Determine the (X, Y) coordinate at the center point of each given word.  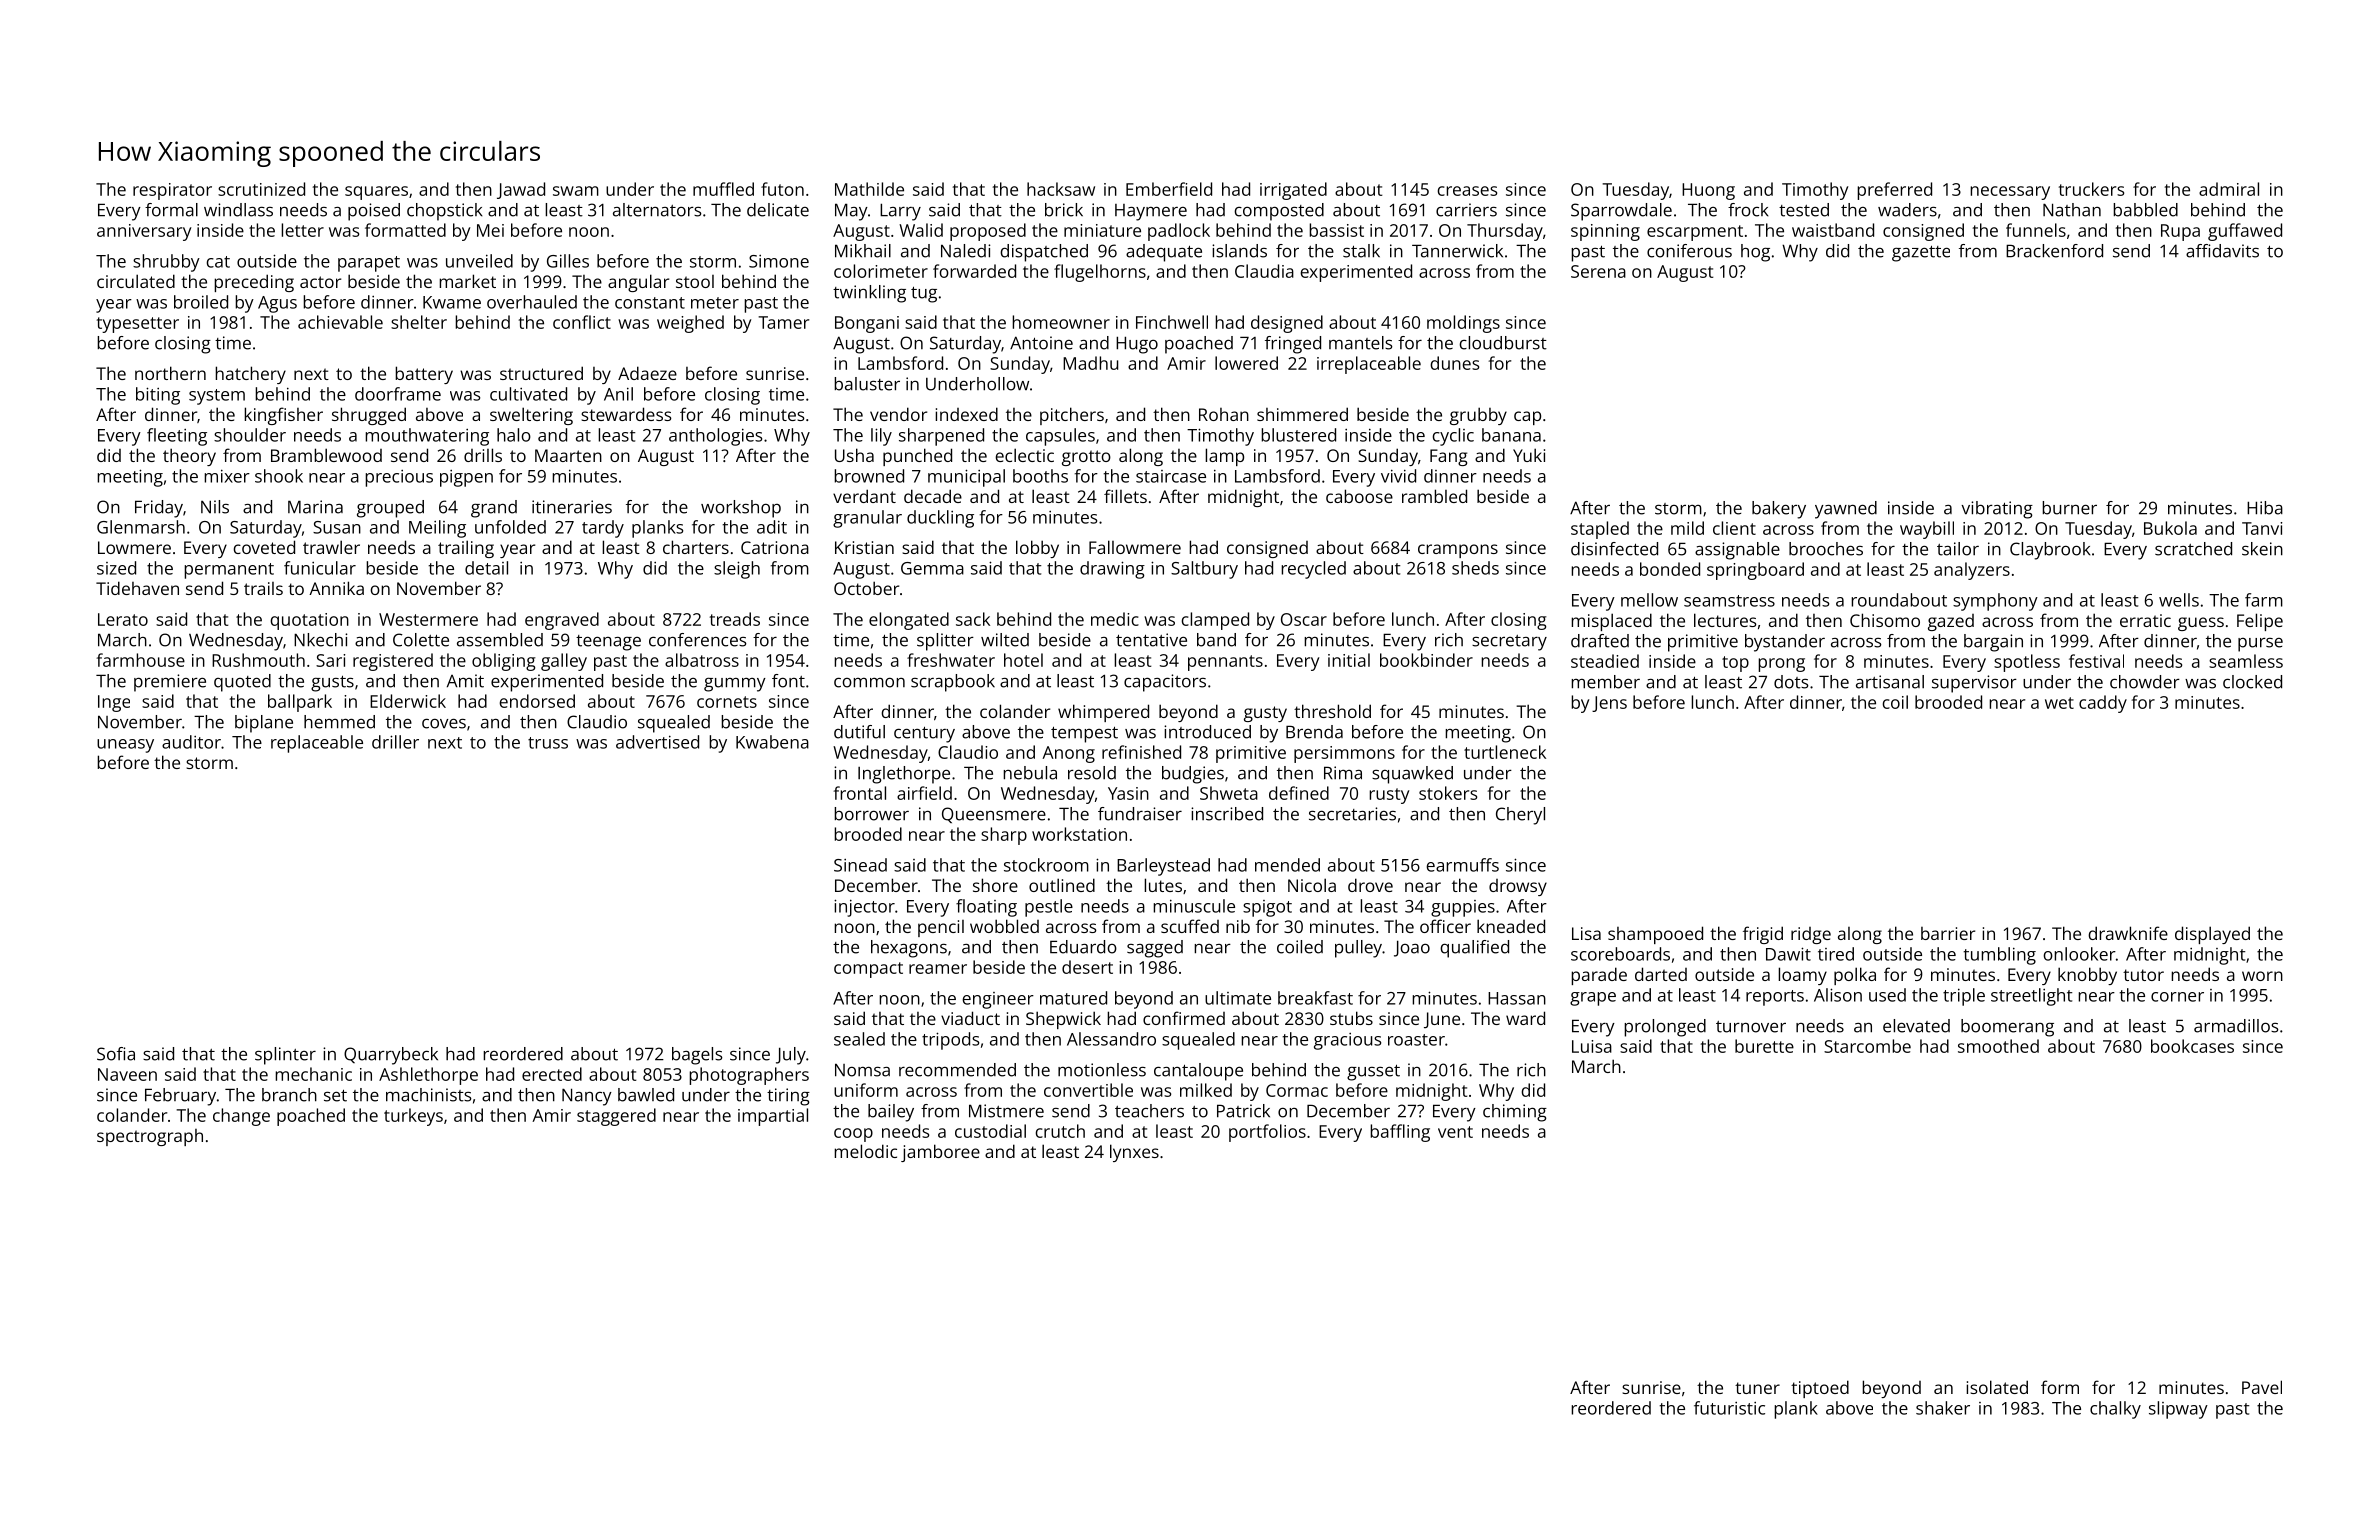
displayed (2212, 935)
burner (2069, 508)
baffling (1400, 1133)
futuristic (1729, 1408)
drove (1370, 885)
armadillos (2236, 1026)
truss (548, 743)
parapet (369, 264)
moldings (1463, 324)
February (180, 1097)
